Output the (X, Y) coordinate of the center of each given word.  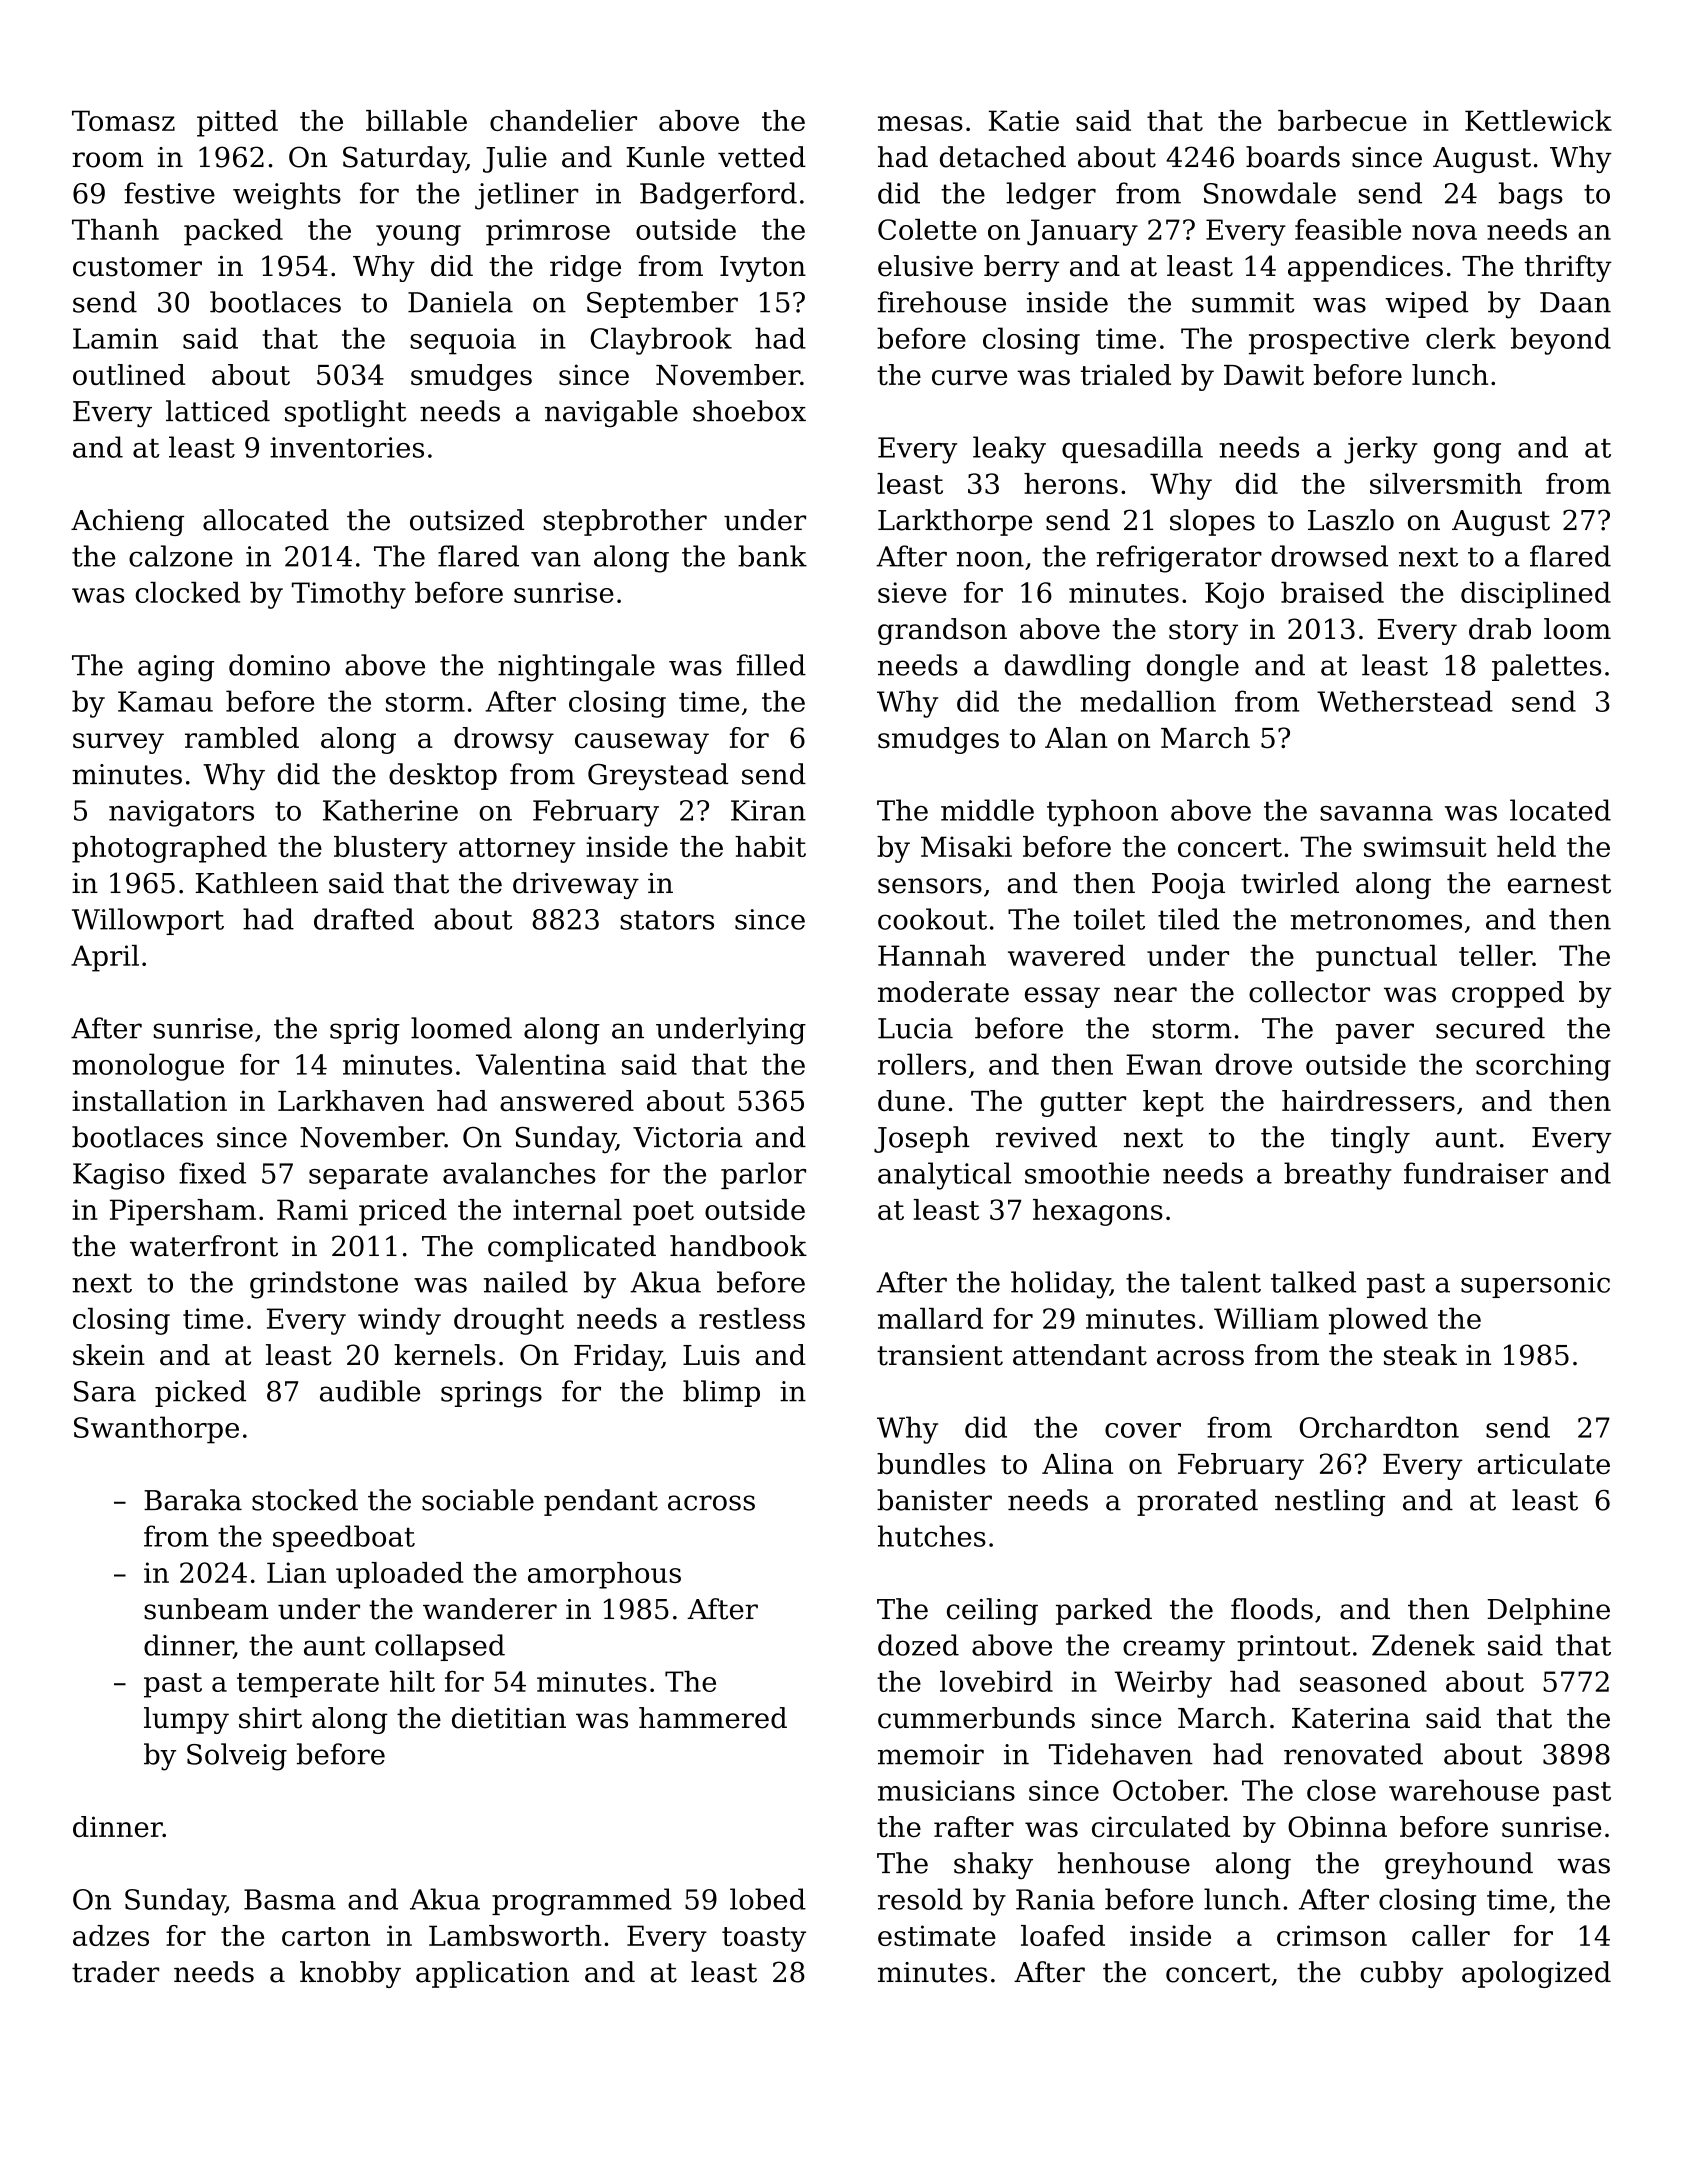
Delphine (1549, 1611)
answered (567, 1100)
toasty (764, 1939)
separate (368, 1177)
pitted (237, 123)
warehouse (1464, 1790)
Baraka (193, 1500)
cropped (1508, 994)
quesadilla (1132, 449)
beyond (1561, 341)
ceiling (992, 1611)
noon (990, 559)
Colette (927, 229)
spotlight (346, 414)
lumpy (186, 1720)
